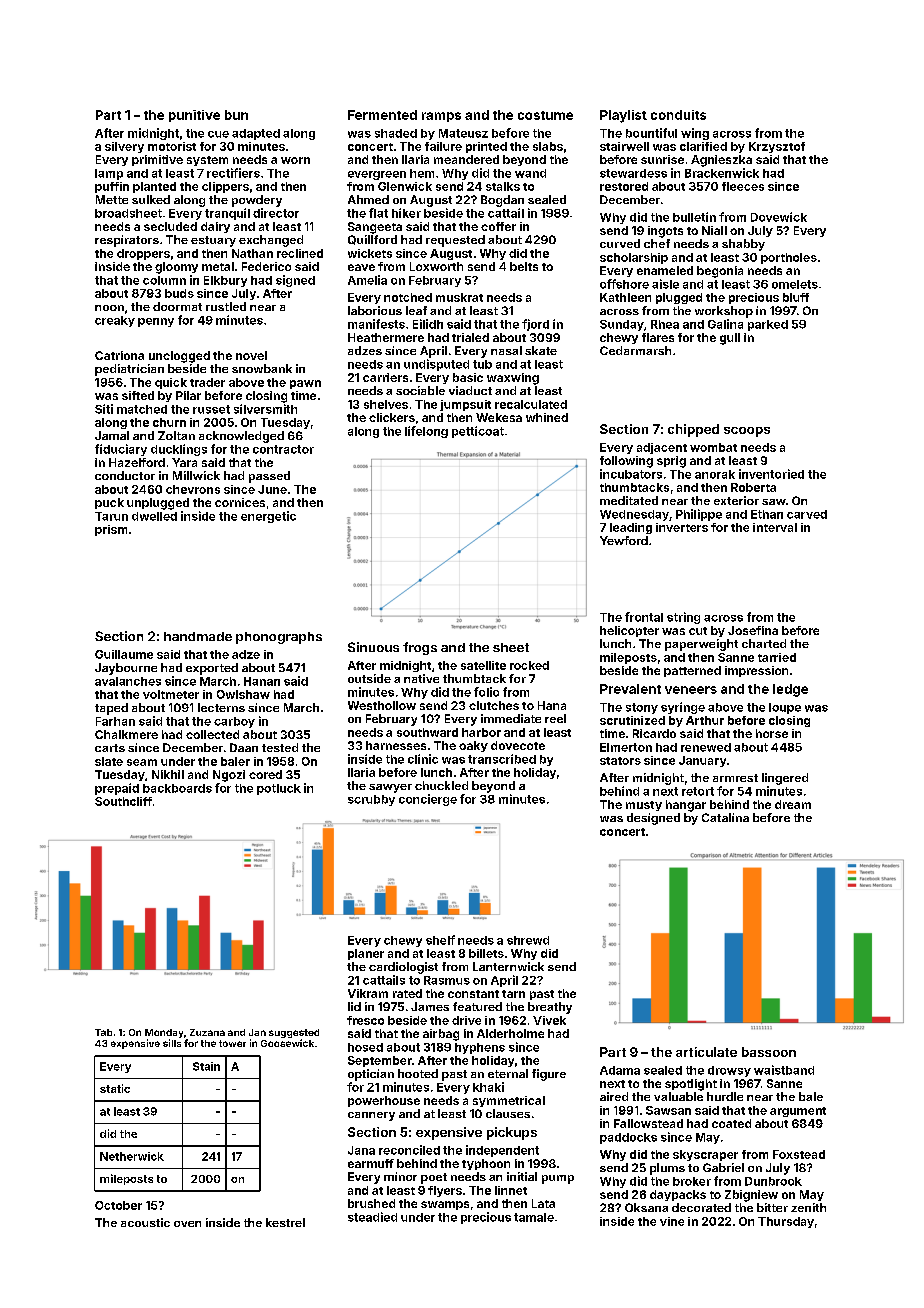  Describe the element at coordinates (279, 789) in the document. I see `potluck` at that location.
